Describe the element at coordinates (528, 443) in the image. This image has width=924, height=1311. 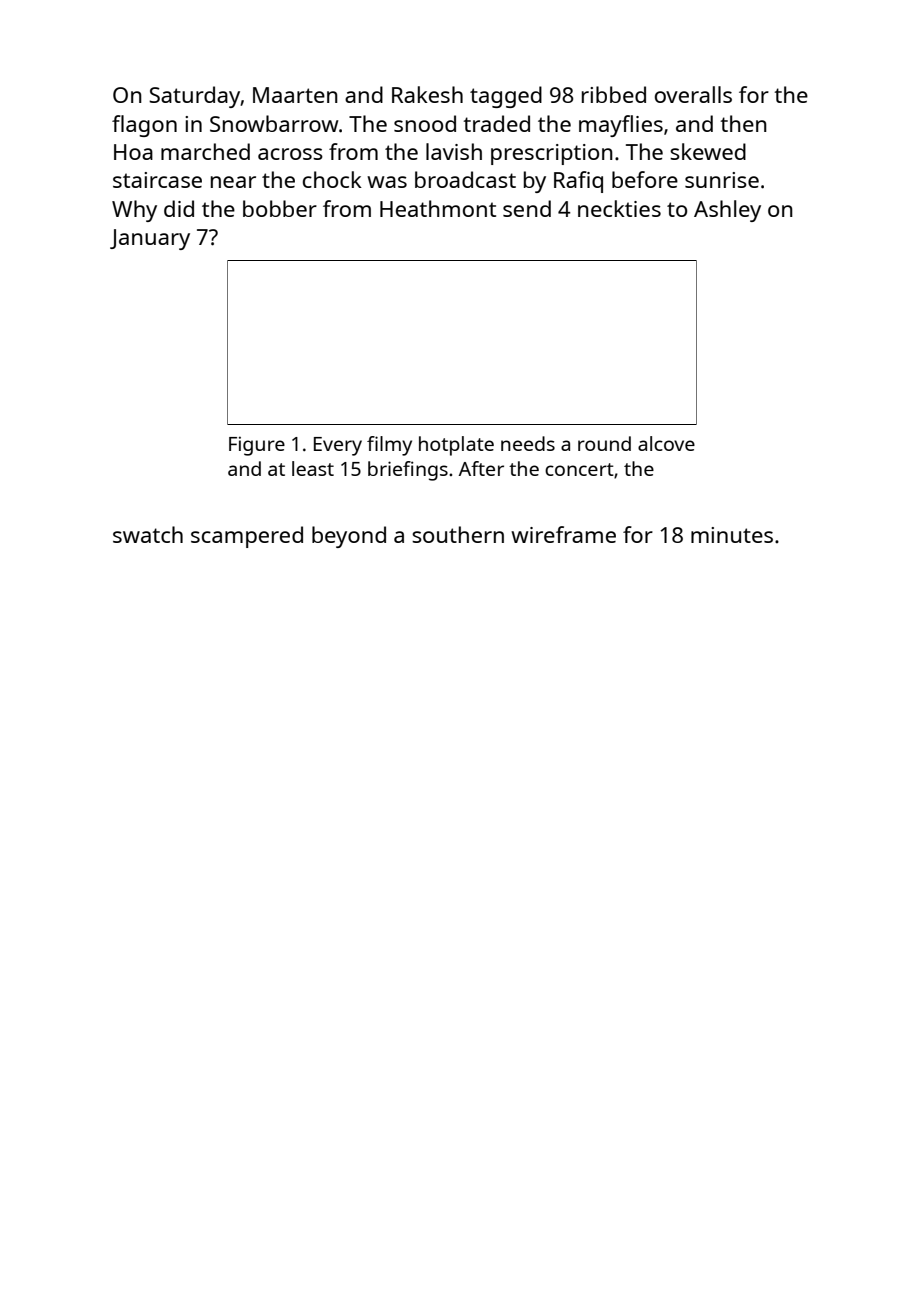
I see `needs` at that location.
